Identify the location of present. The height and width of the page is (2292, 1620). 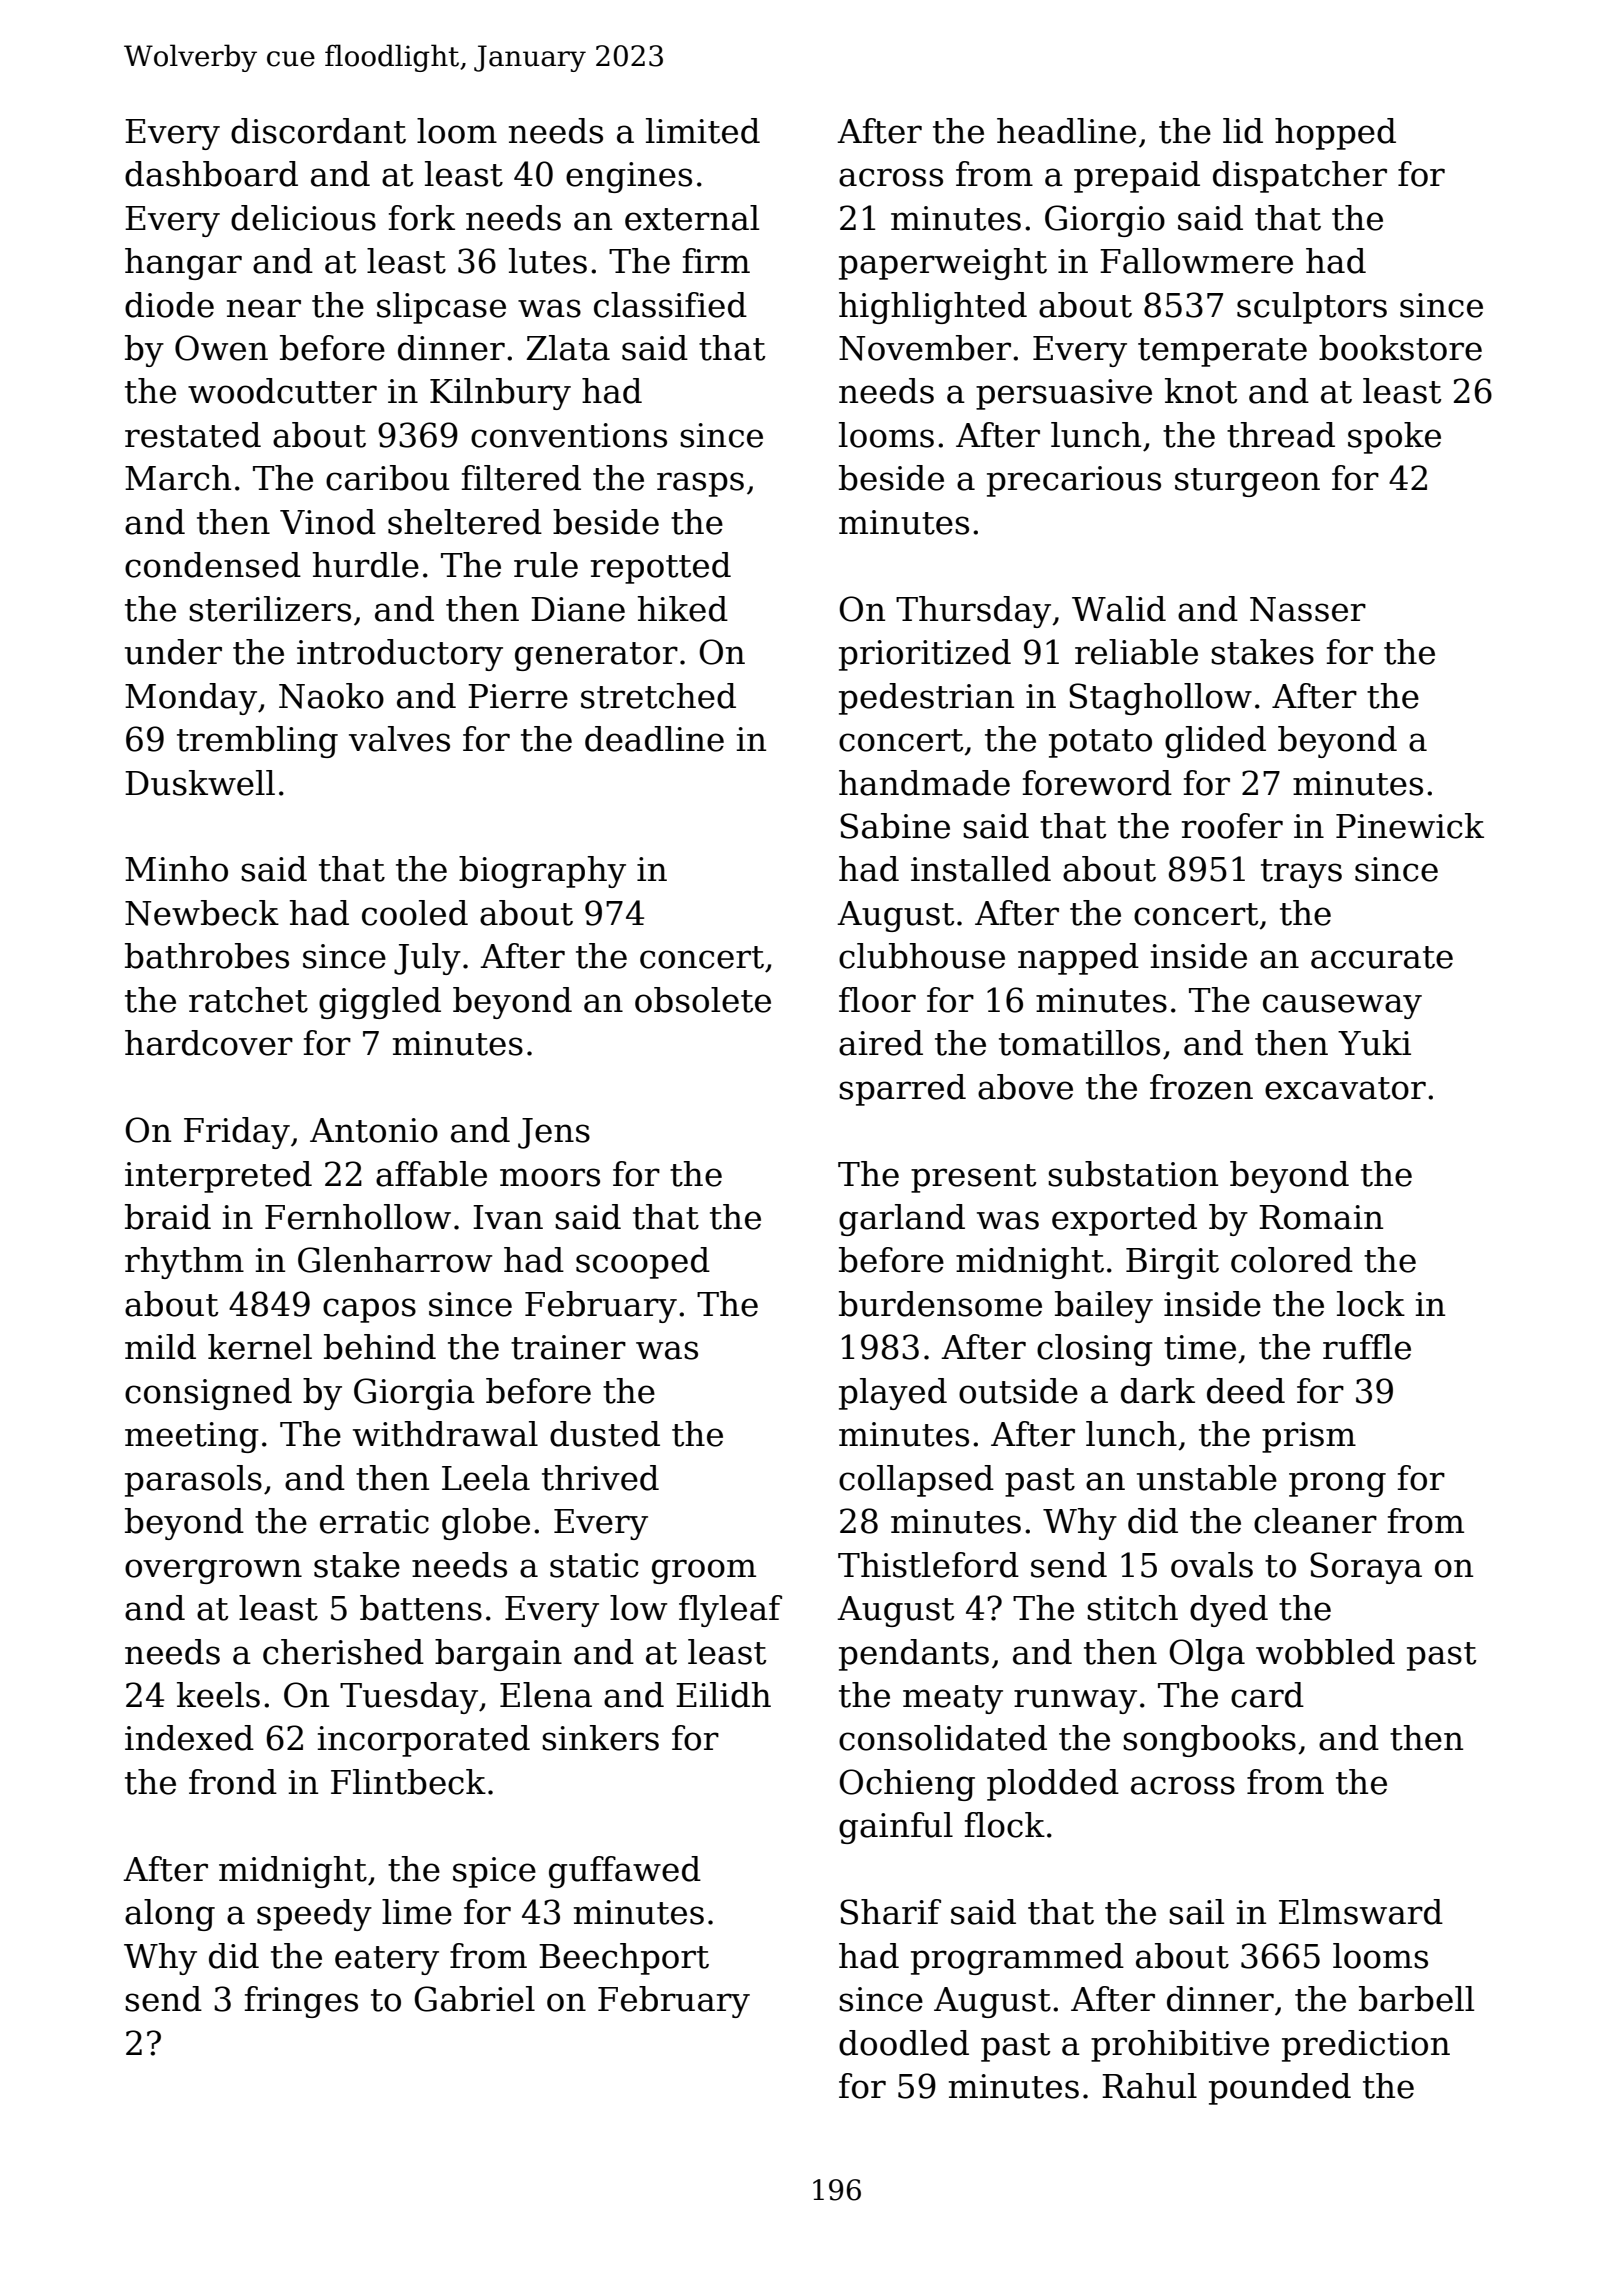
(973, 1178).
